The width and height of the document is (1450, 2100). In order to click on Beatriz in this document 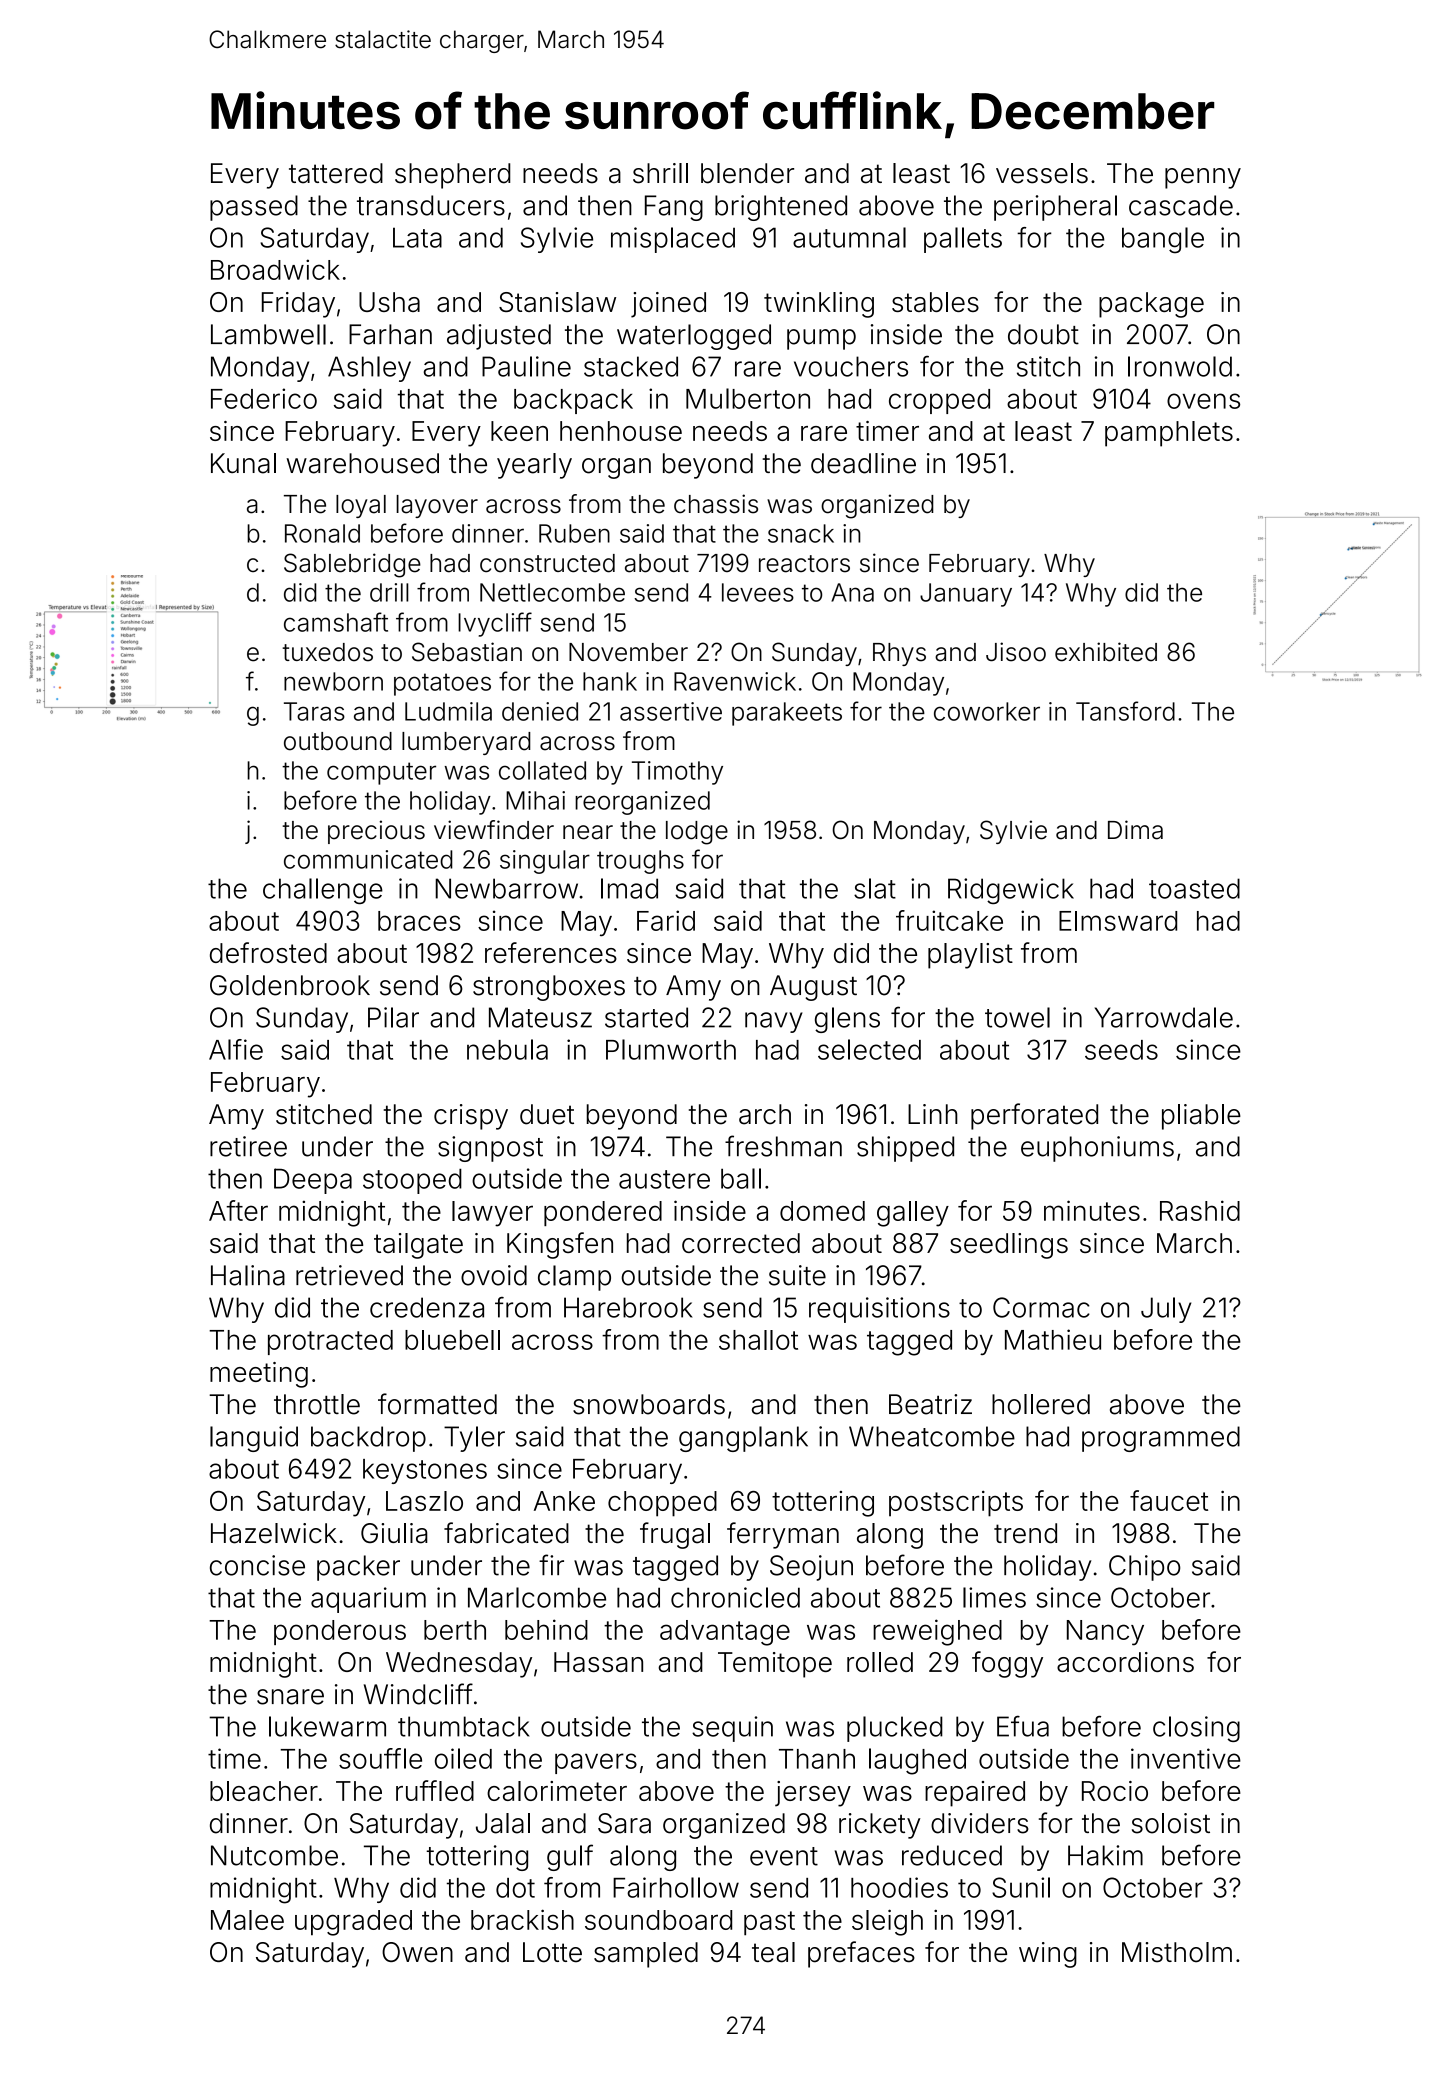, I will do `click(930, 1404)`.
